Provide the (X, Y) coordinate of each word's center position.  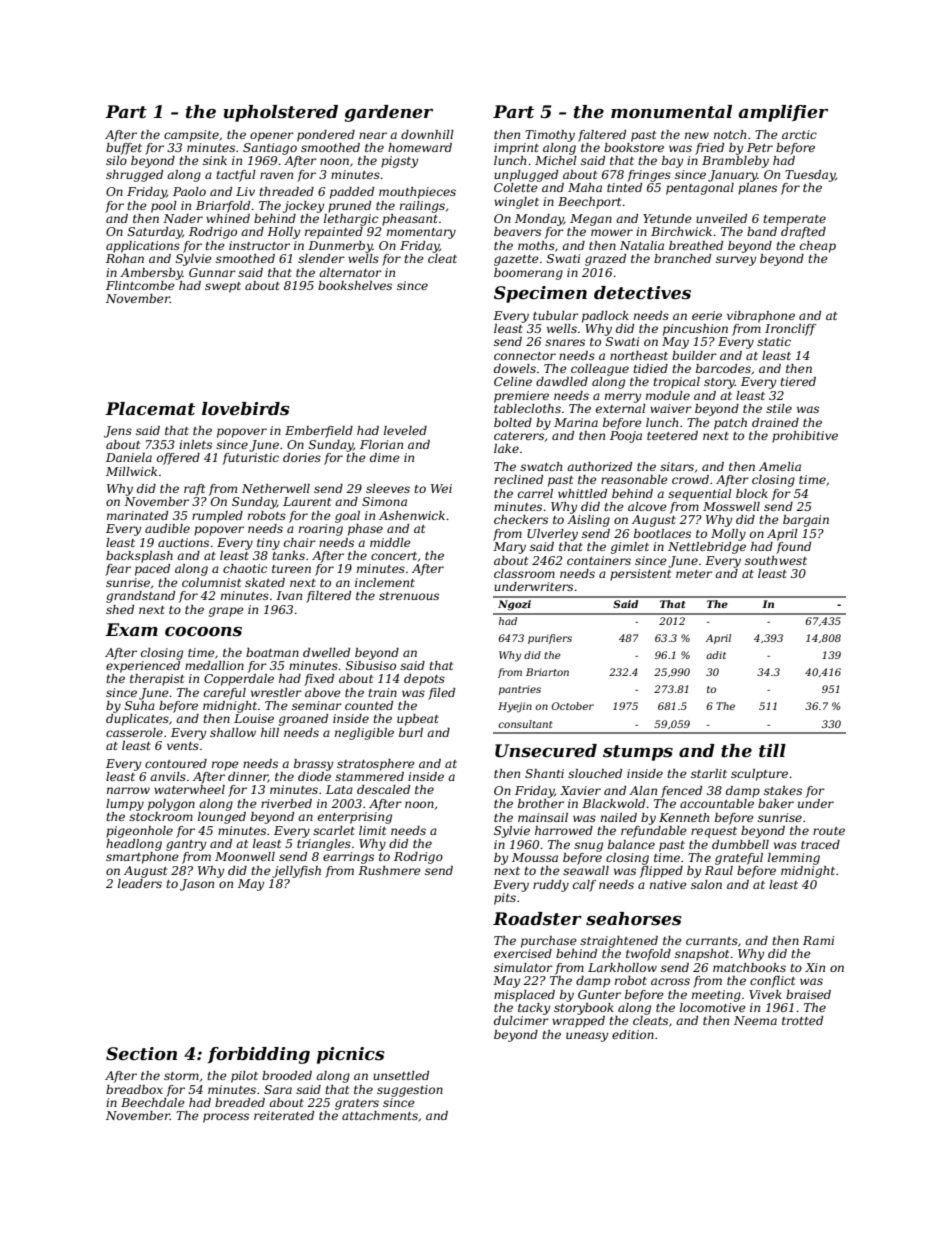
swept (223, 287)
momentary (421, 233)
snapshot (702, 955)
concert (394, 556)
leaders (140, 883)
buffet (124, 149)
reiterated (284, 1115)
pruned (349, 207)
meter (694, 574)
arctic (799, 134)
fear (118, 570)
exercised (523, 953)
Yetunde (667, 218)
